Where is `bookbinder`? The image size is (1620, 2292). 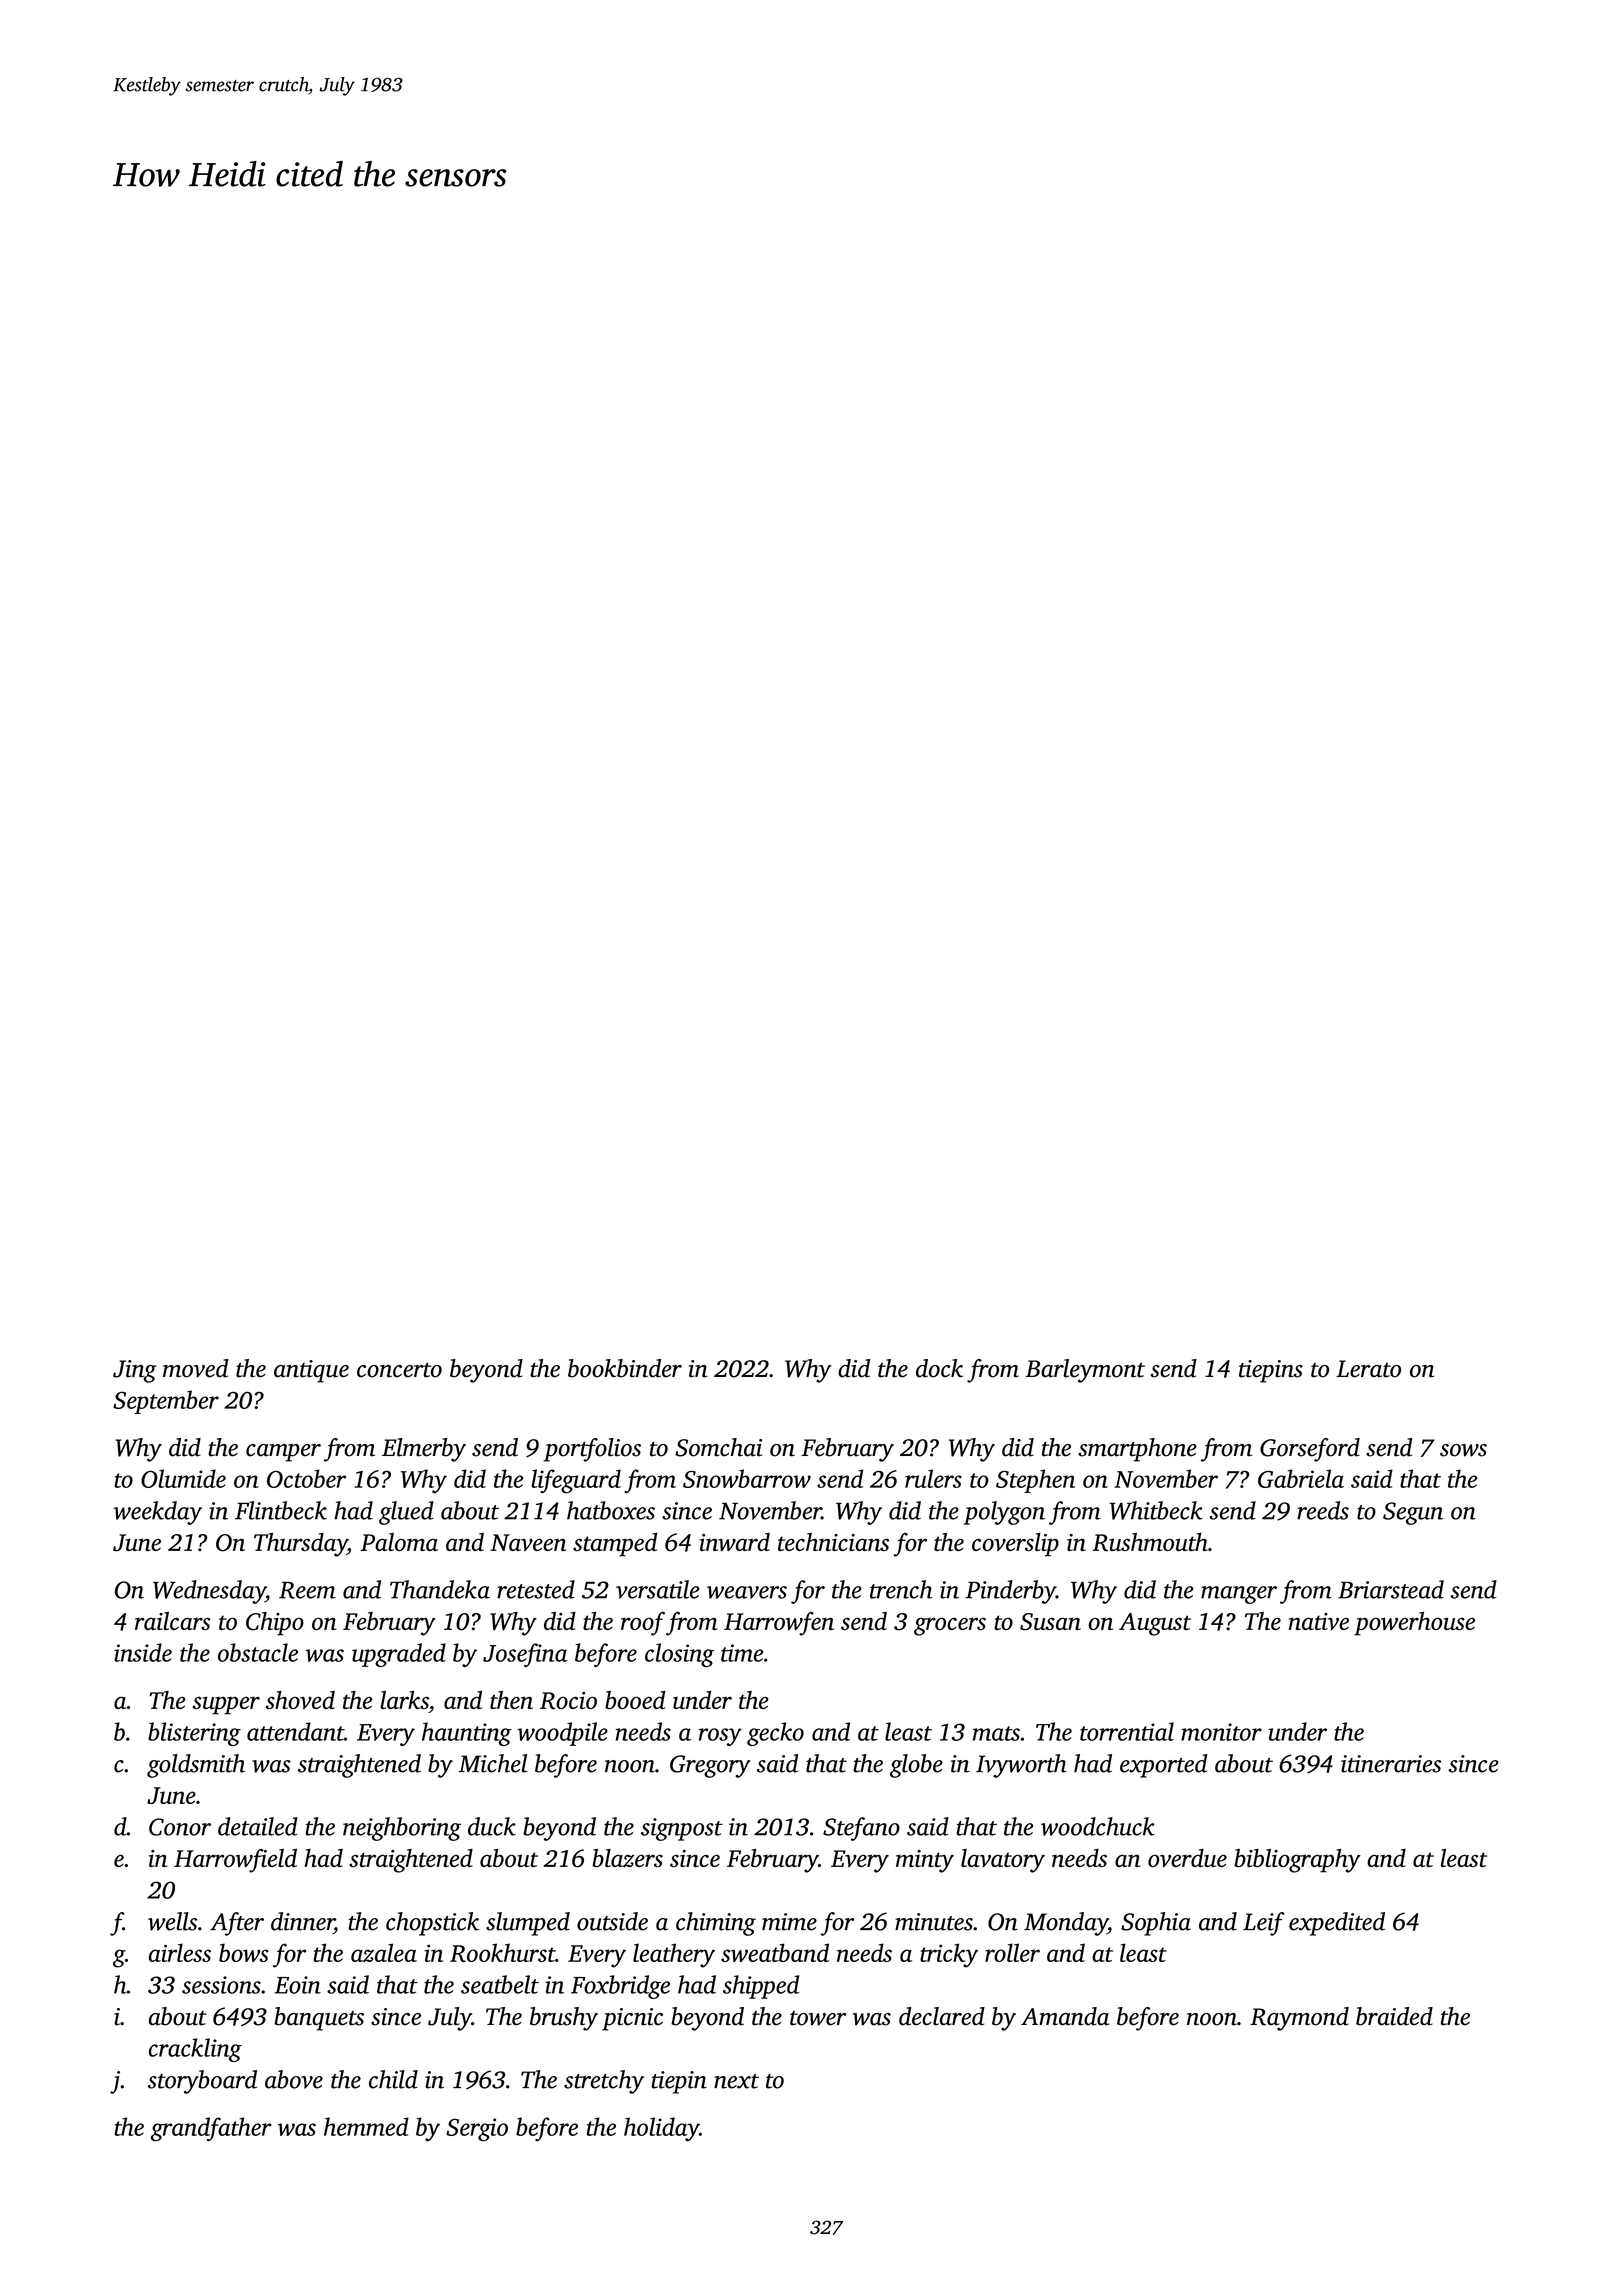
bookbinder is located at coordinates (625, 1368).
